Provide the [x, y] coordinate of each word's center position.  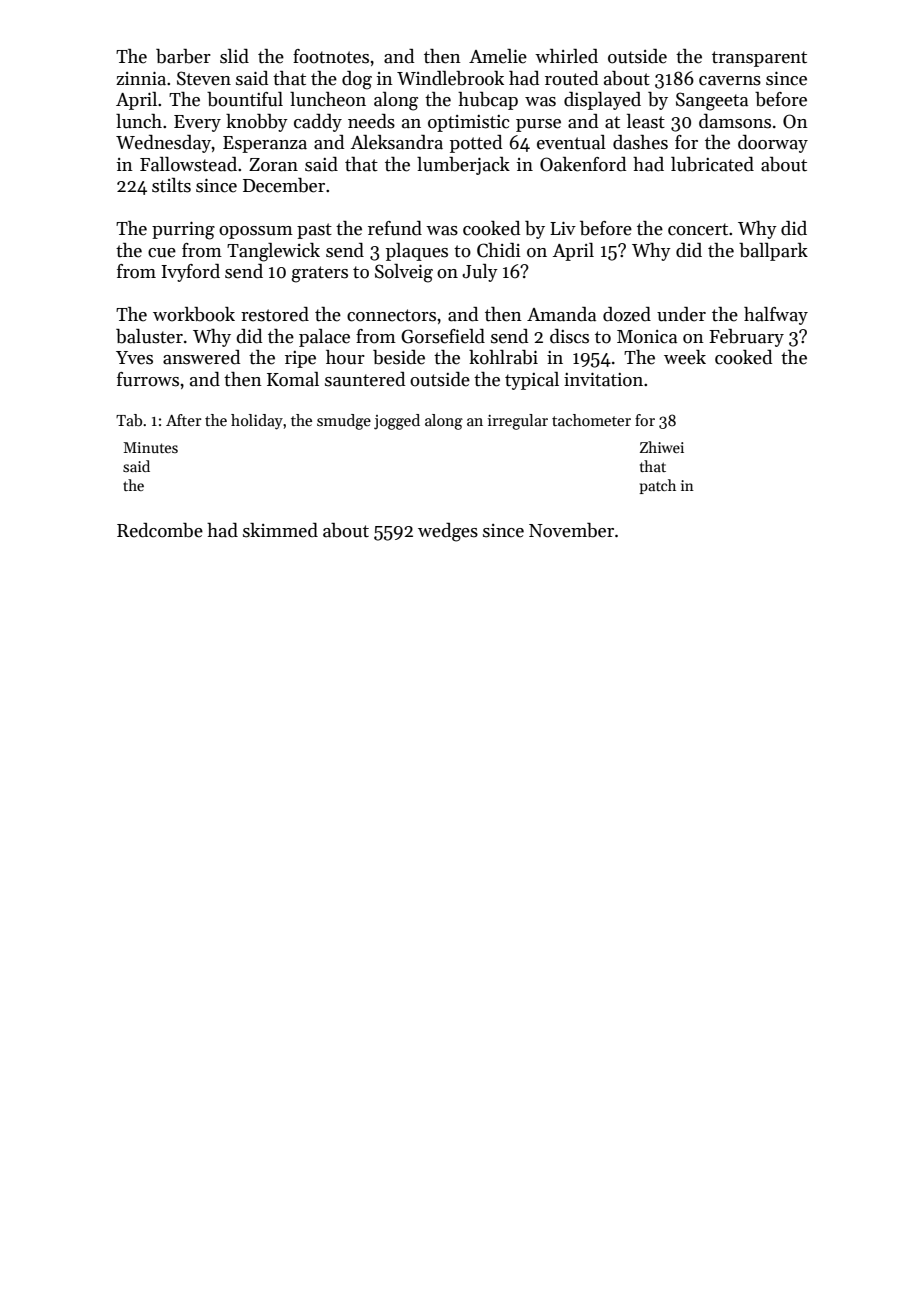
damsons [735, 121]
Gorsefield [443, 336]
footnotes [331, 56]
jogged [397, 422]
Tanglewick [273, 252]
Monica [647, 337]
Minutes [150, 447]
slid [234, 56]
